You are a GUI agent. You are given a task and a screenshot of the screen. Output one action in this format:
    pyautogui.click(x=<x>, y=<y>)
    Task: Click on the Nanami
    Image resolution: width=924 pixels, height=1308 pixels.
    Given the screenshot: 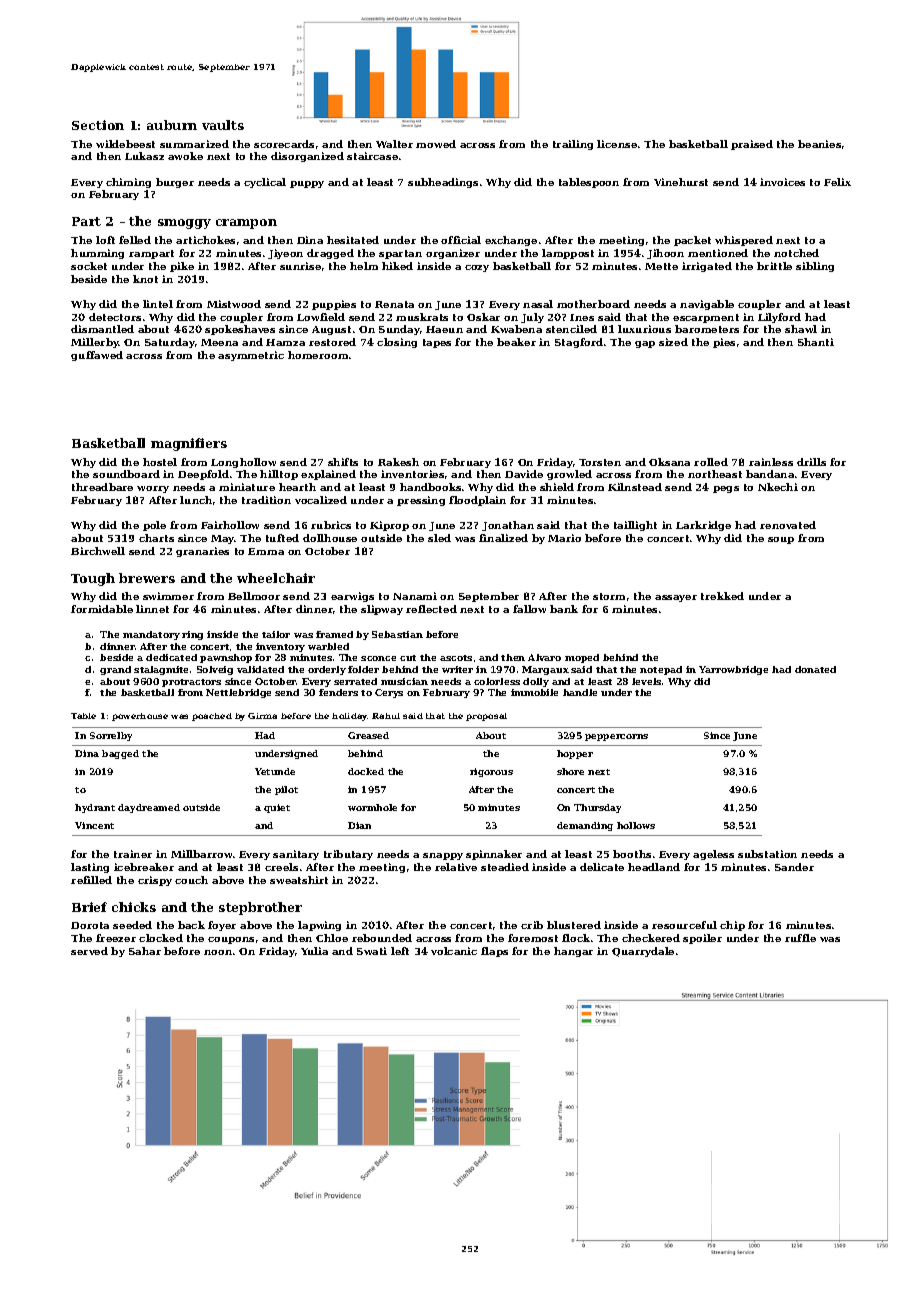 What is the action you would take?
    pyautogui.click(x=415, y=596)
